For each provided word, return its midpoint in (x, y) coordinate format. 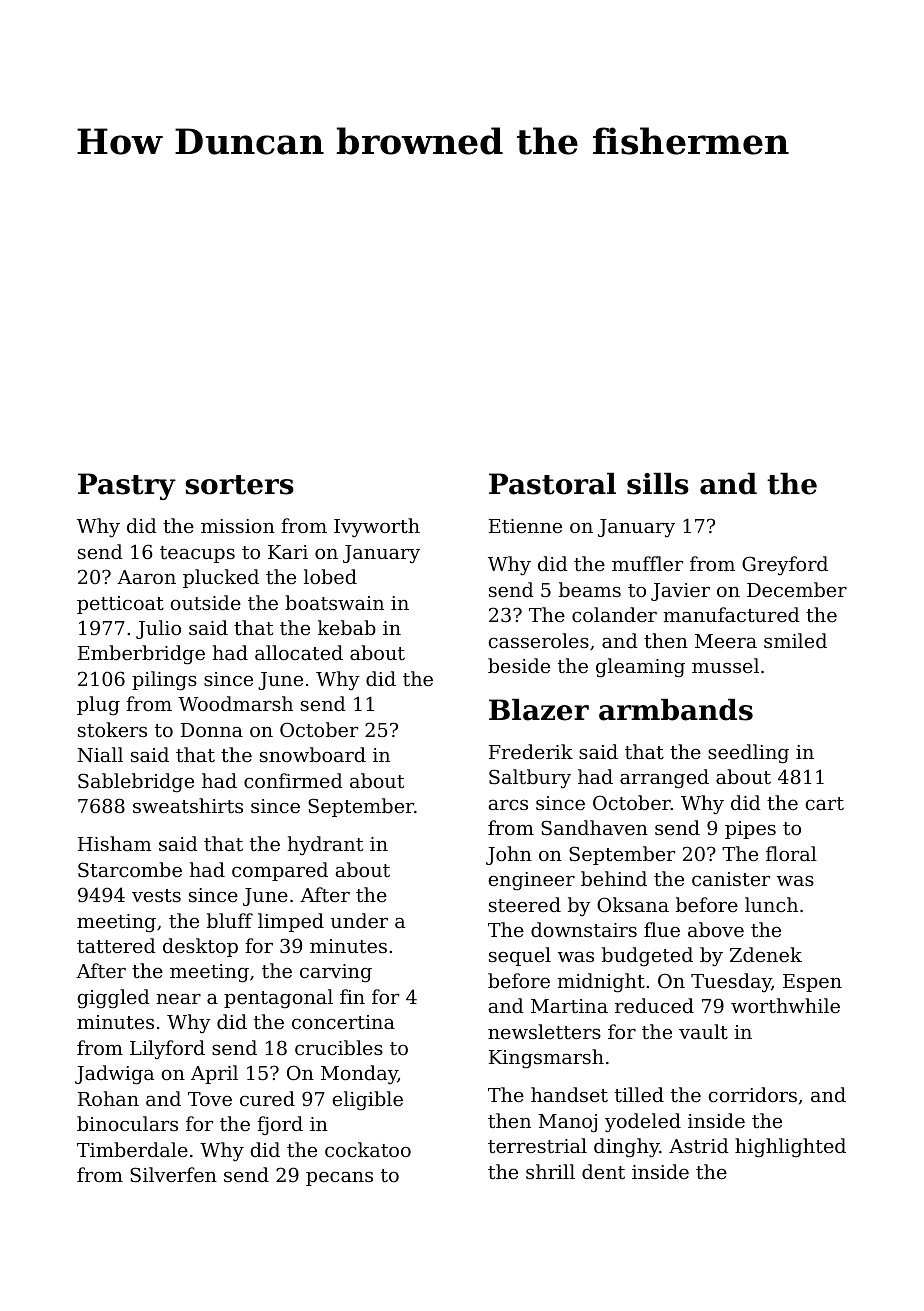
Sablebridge (136, 783)
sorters (239, 485)
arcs (508, 805)
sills (658, 484)
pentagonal (278, 999)
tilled (639, 1094)
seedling (748, 754)
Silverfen (173, 1174)
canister (731, 879)
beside (519, 665)
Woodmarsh (235, 703)
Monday (359, 1074)
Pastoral (552, 484)
